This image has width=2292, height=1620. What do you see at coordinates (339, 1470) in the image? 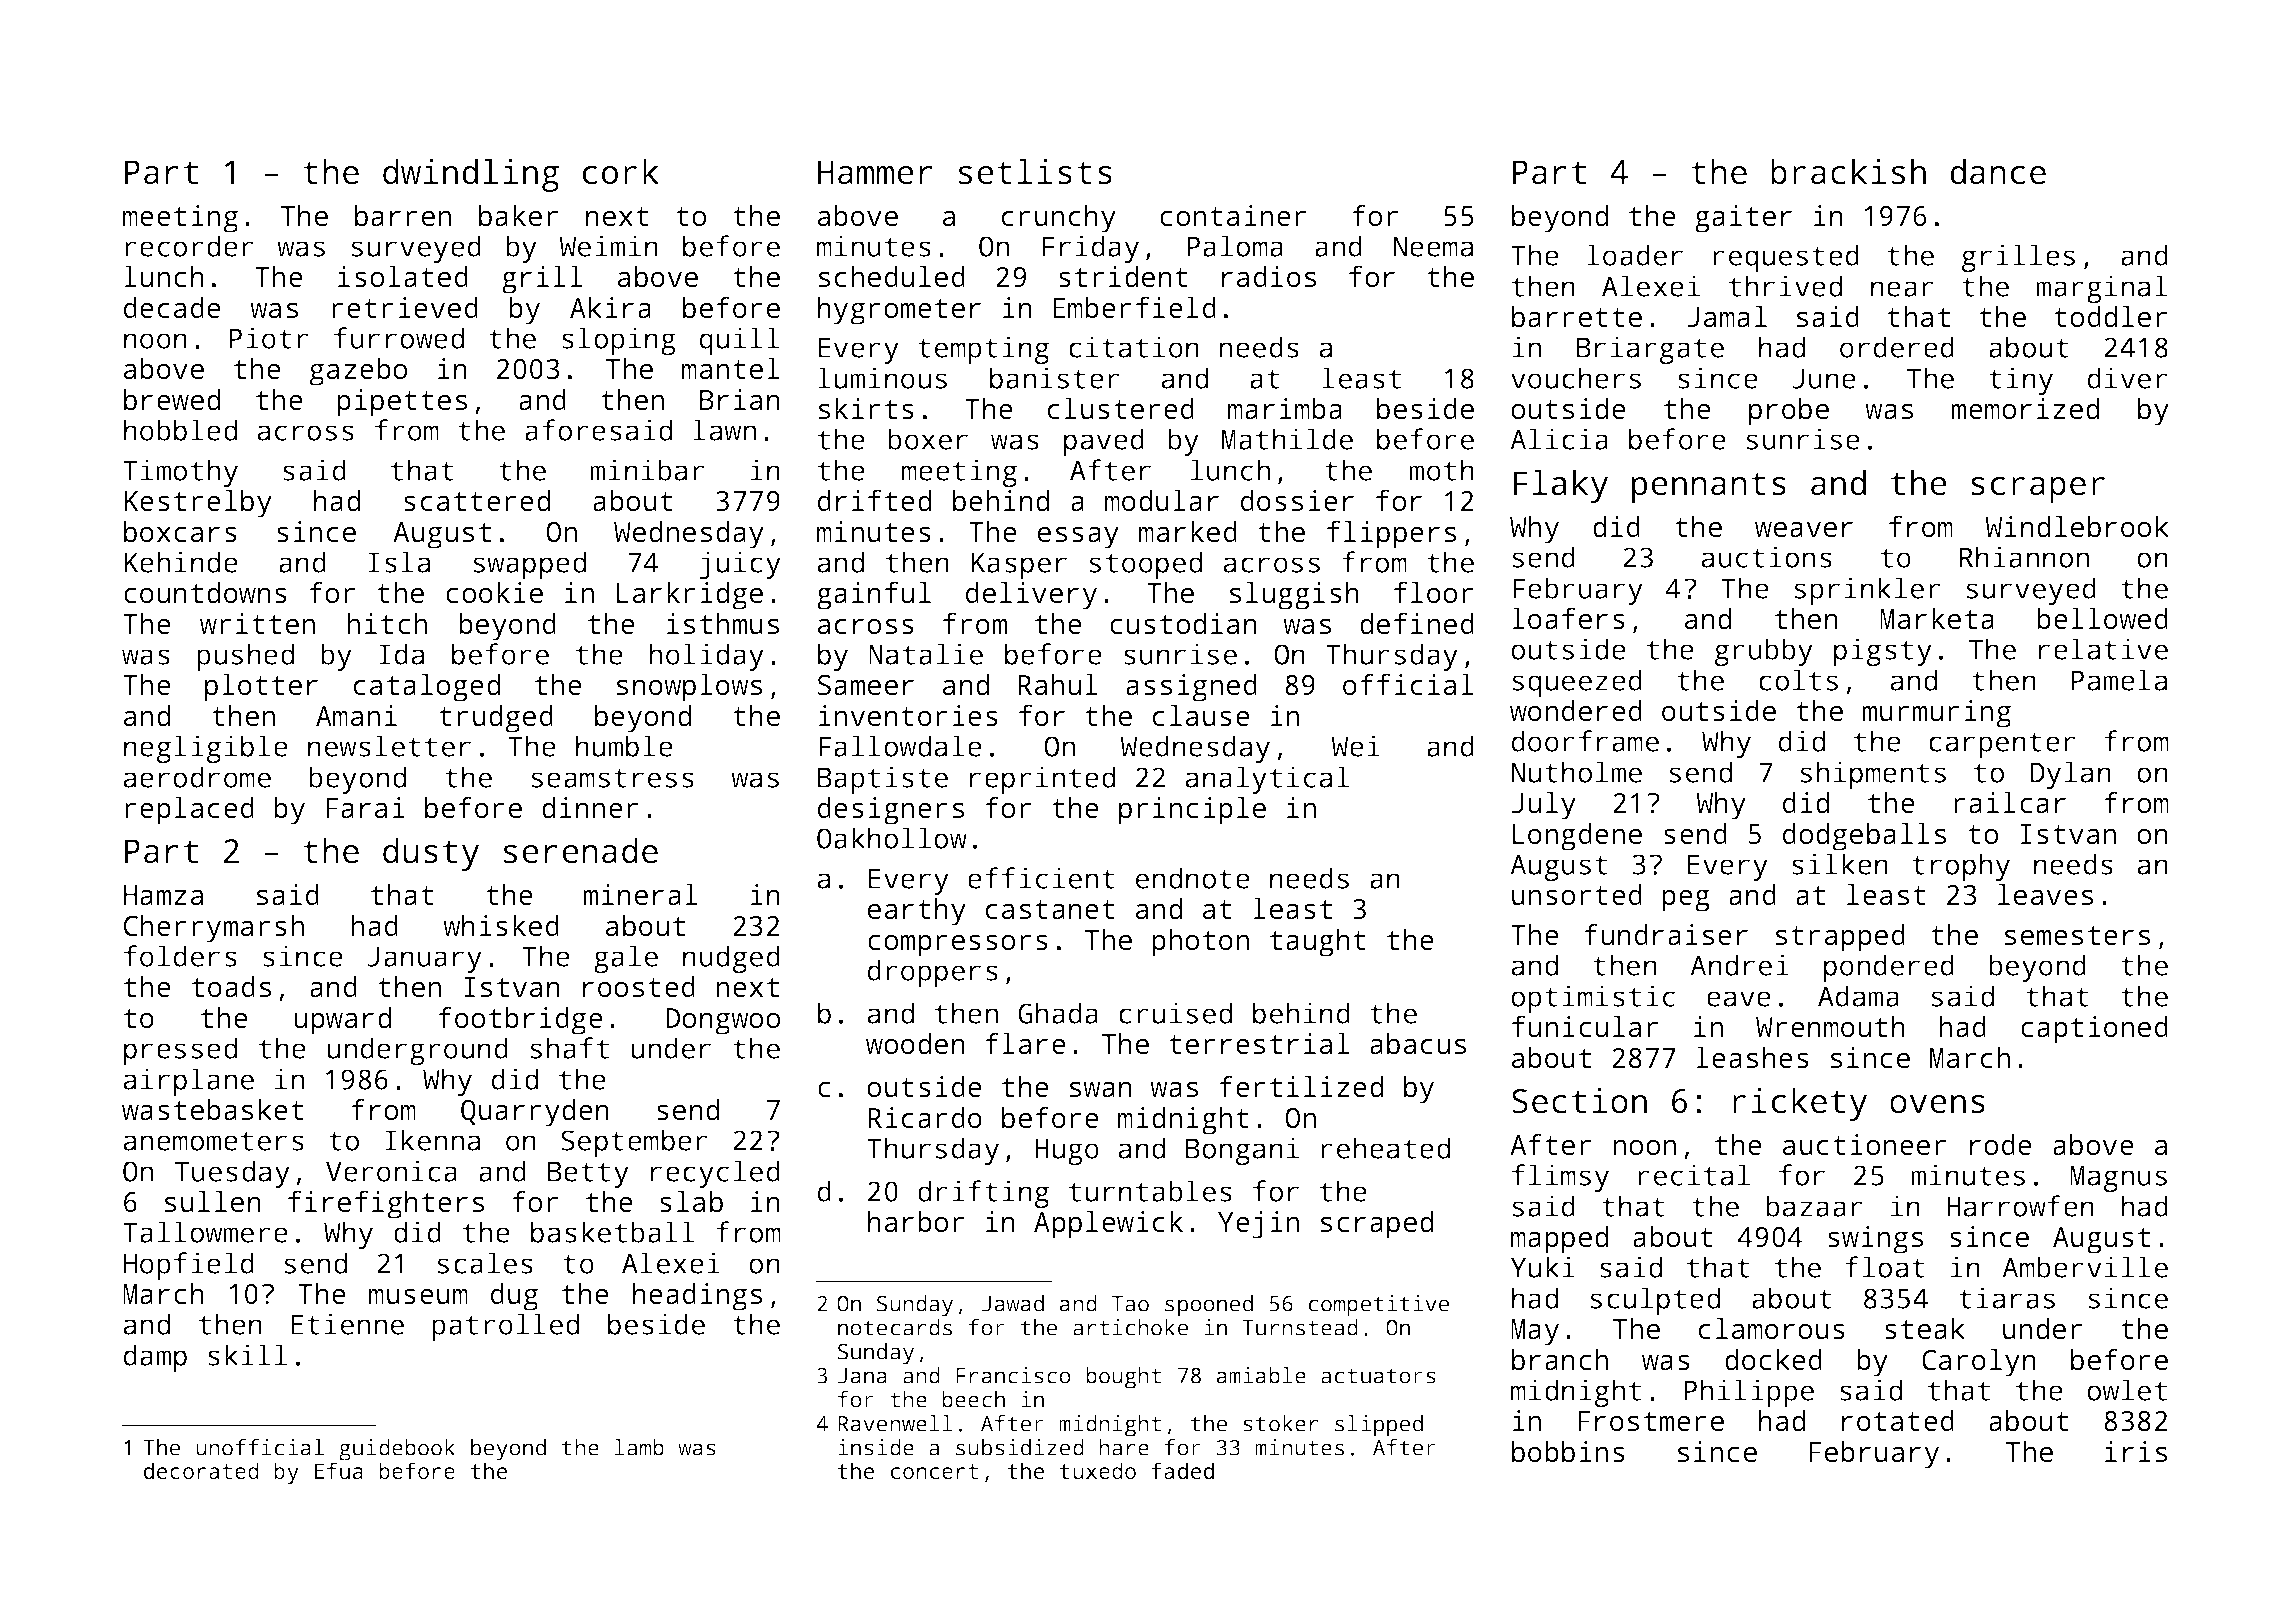
I see `Efua` at bounding box center [339, 1470].
